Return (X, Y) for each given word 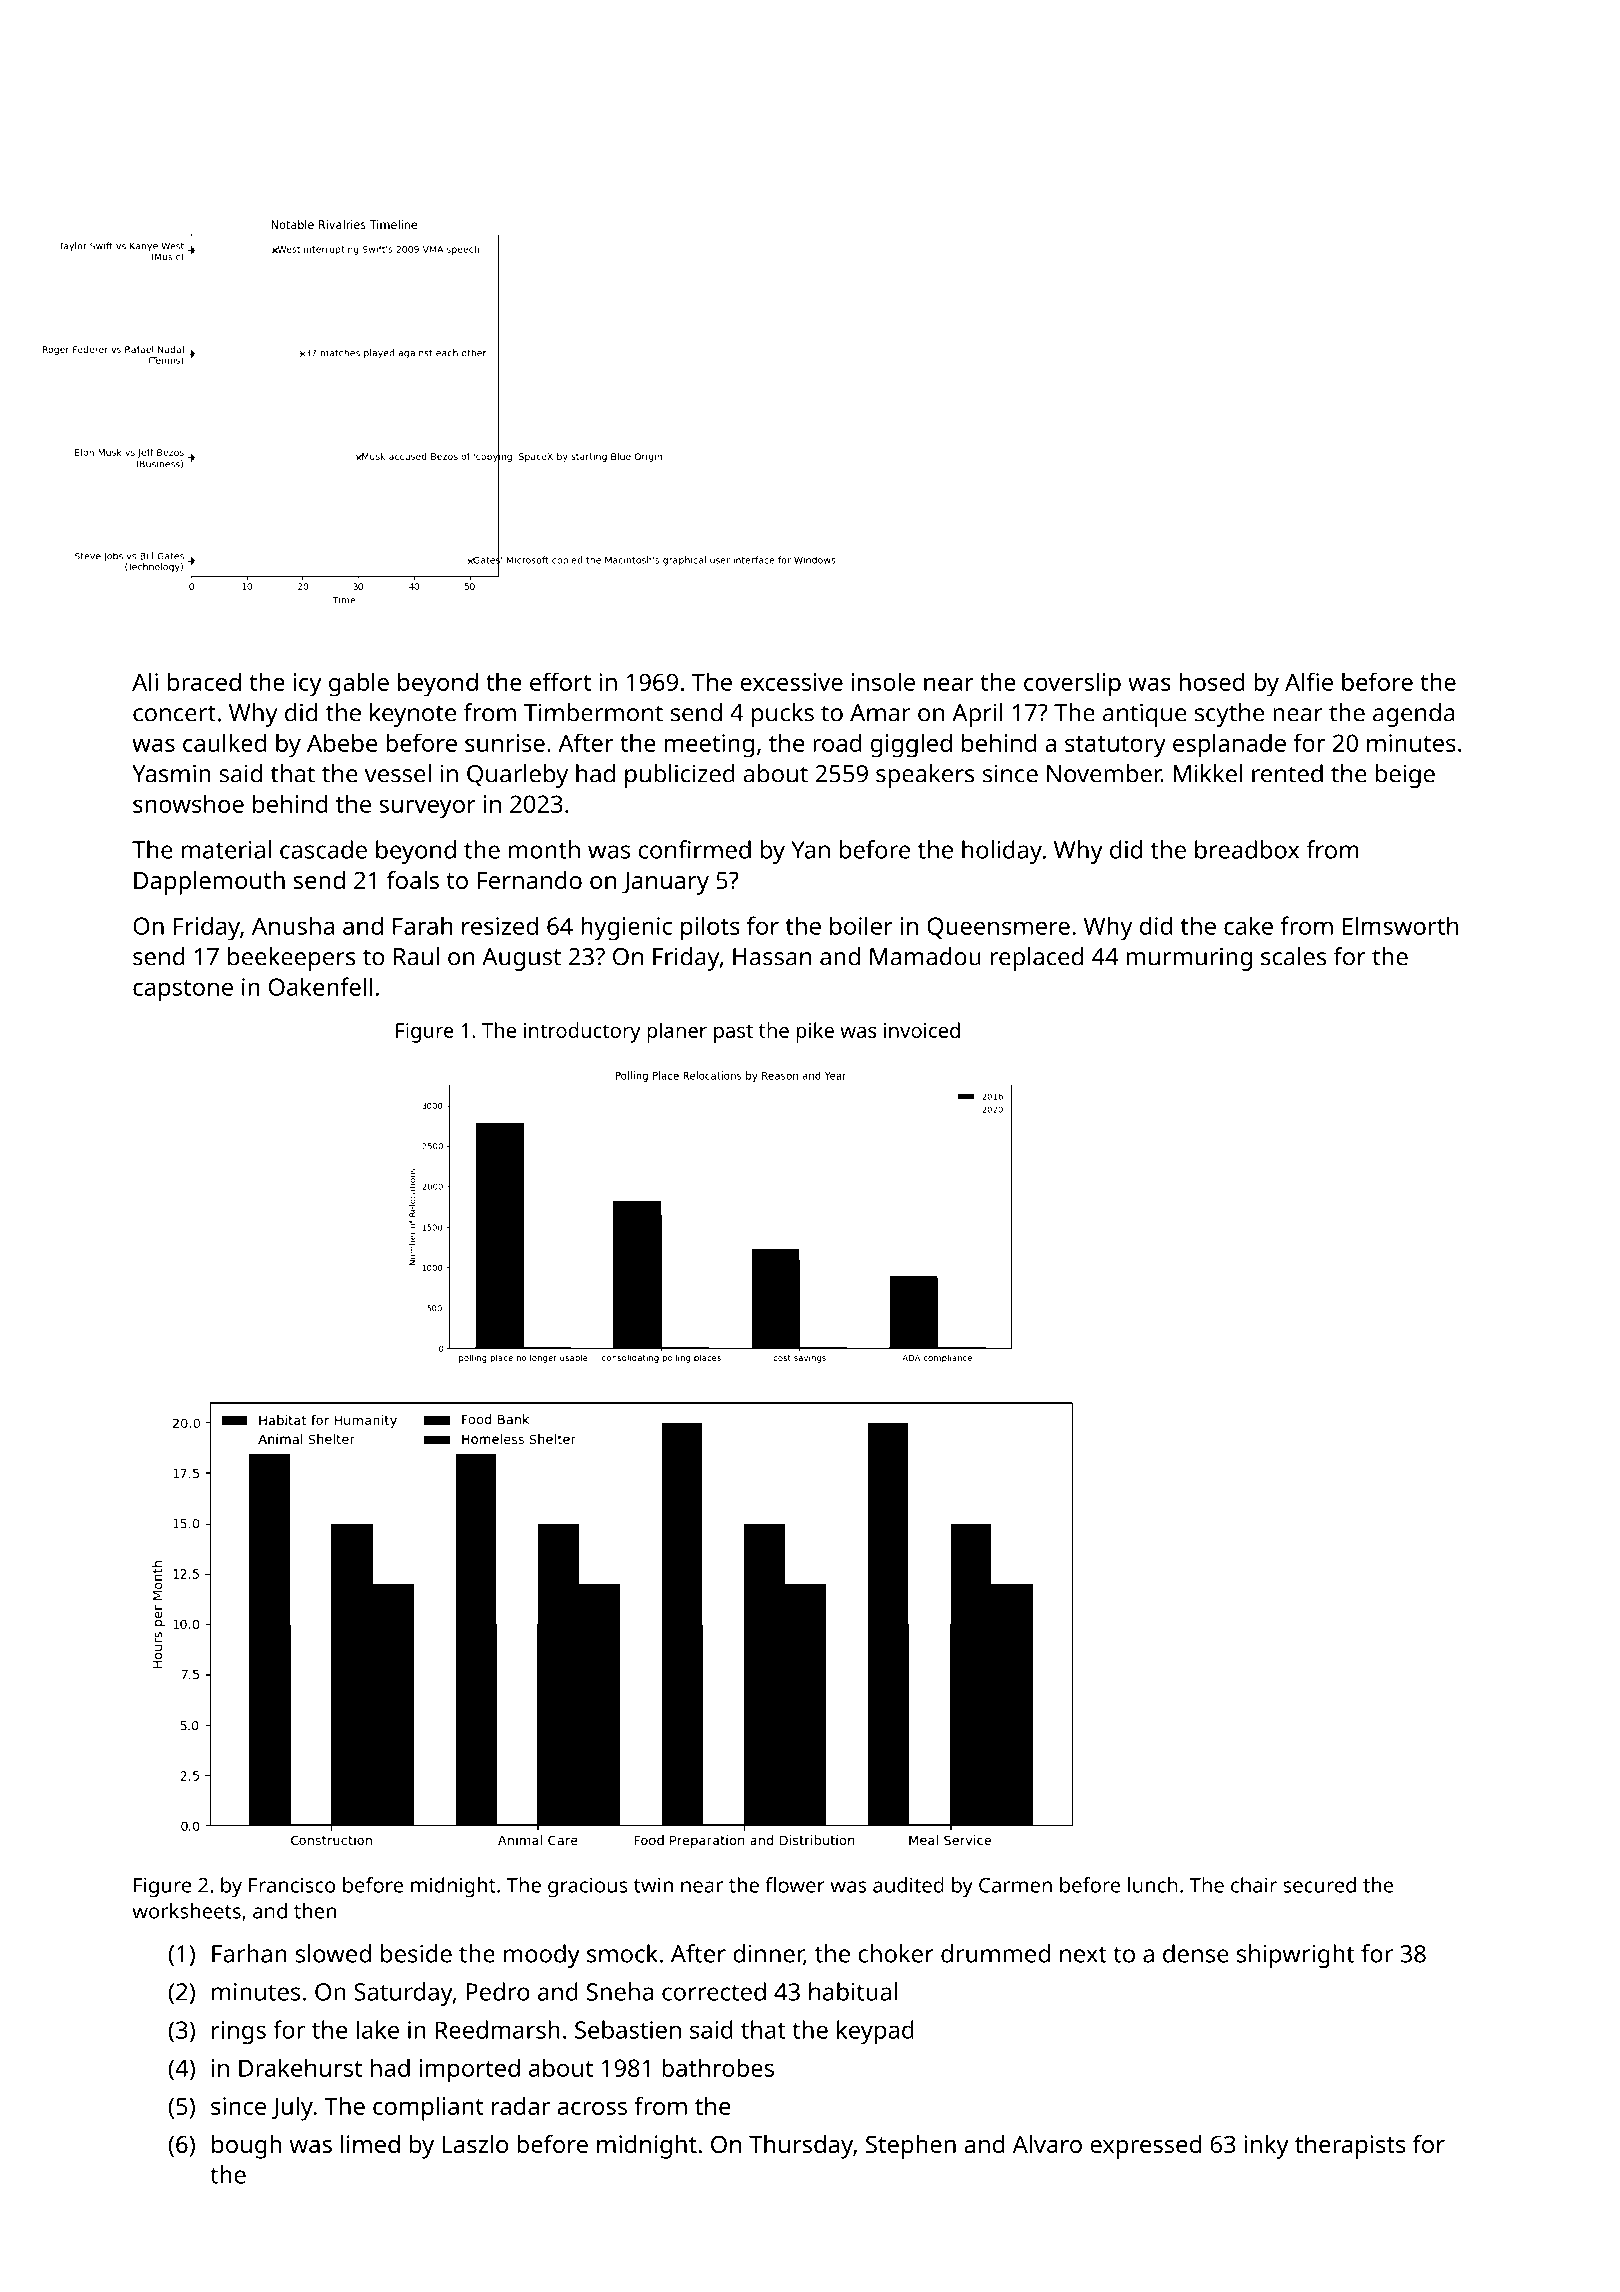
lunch (1153, 1885)
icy (307, 685)
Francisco (292, 1885)
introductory (582, 1032)
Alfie (1309, 681)
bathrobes (718, 2067)
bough (247, 2147)
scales (1293, 956)
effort (560, 681)
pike (815, 1032)
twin (653, 1885)
